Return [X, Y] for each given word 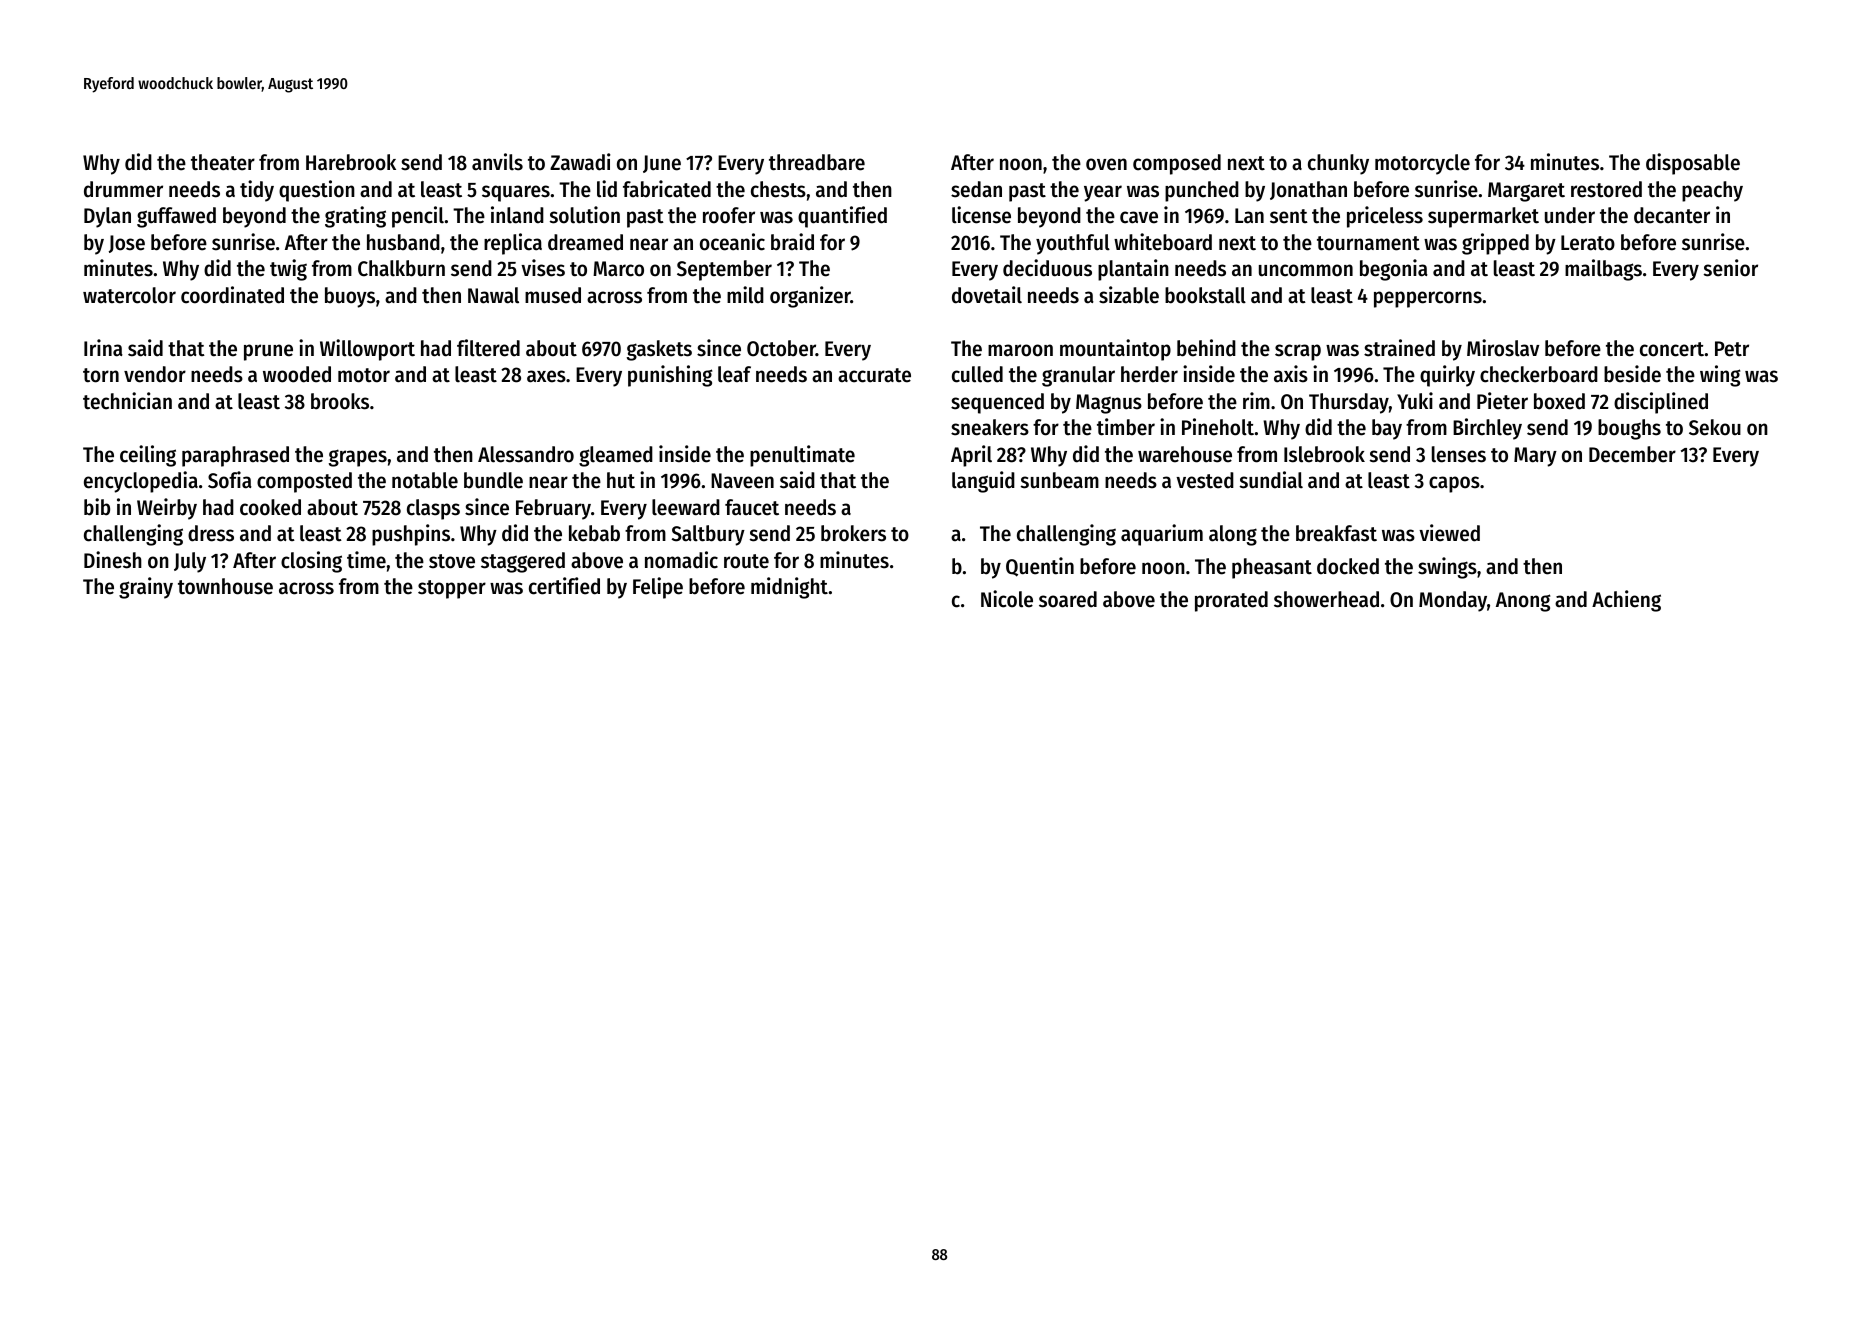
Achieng [1626, 601]
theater [223, 162]
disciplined [1661, 403]
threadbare [817, 162]
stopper [452, 589]
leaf [734, 374]
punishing [670, 376]
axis [1291, 374]
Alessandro [526, 454]
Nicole [1007, 599]
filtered [488, 348]
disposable [1693, 164]
